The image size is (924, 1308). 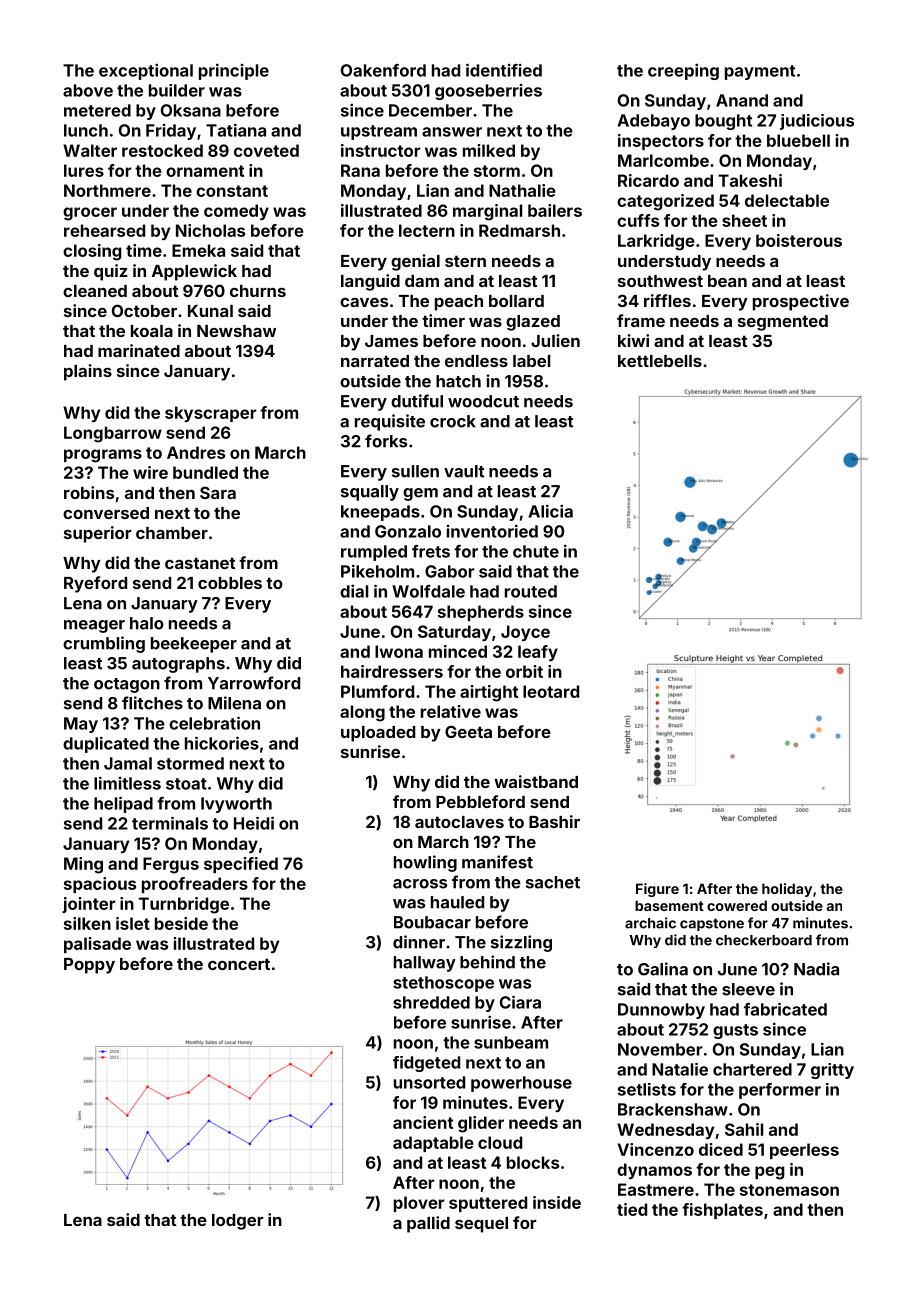 What do you see at coordinates (459, 822) in the image?
I see `autoclaves` at bounding box center [459, 822].
